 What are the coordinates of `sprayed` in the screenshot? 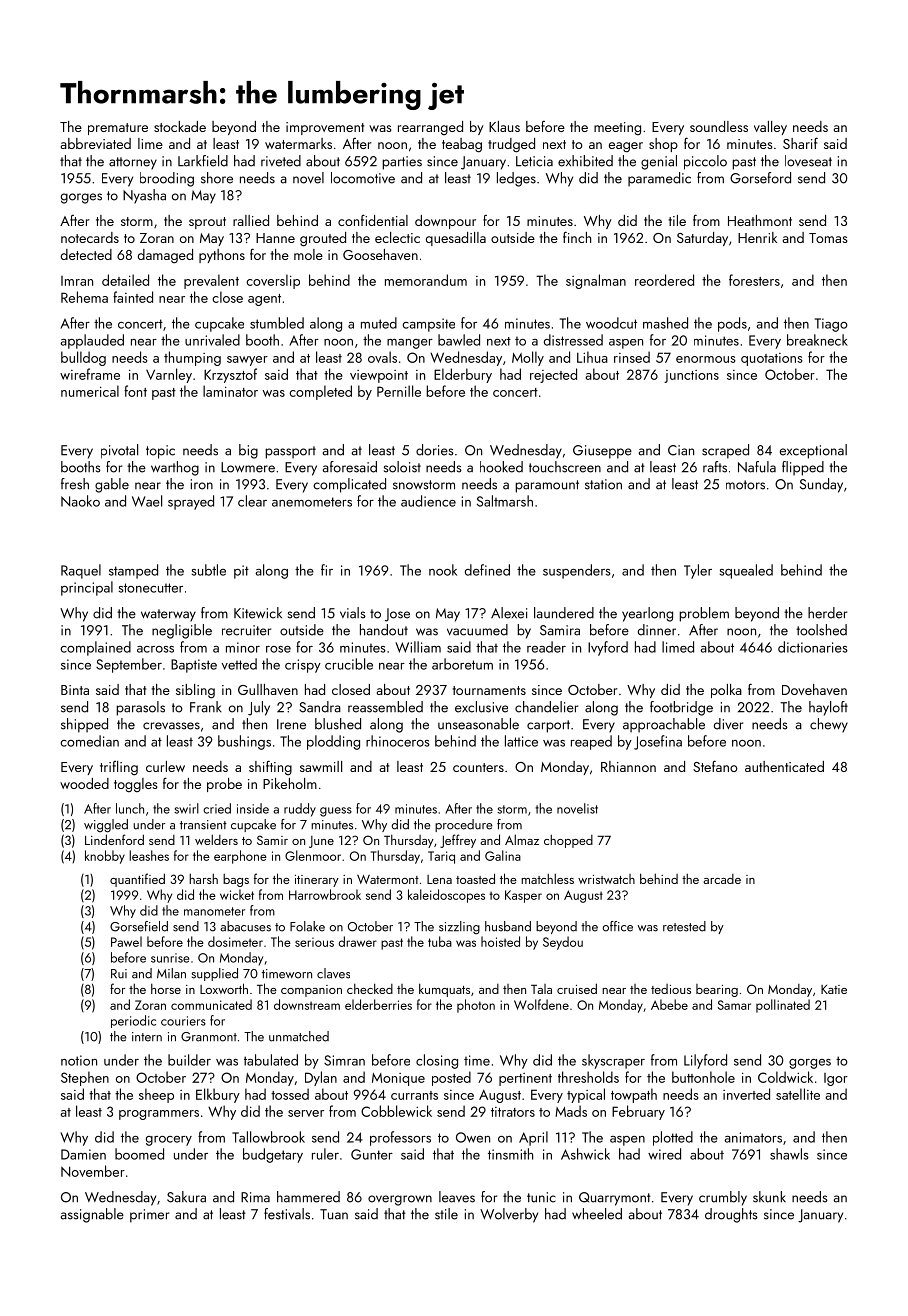 It's located at (191, 502).
